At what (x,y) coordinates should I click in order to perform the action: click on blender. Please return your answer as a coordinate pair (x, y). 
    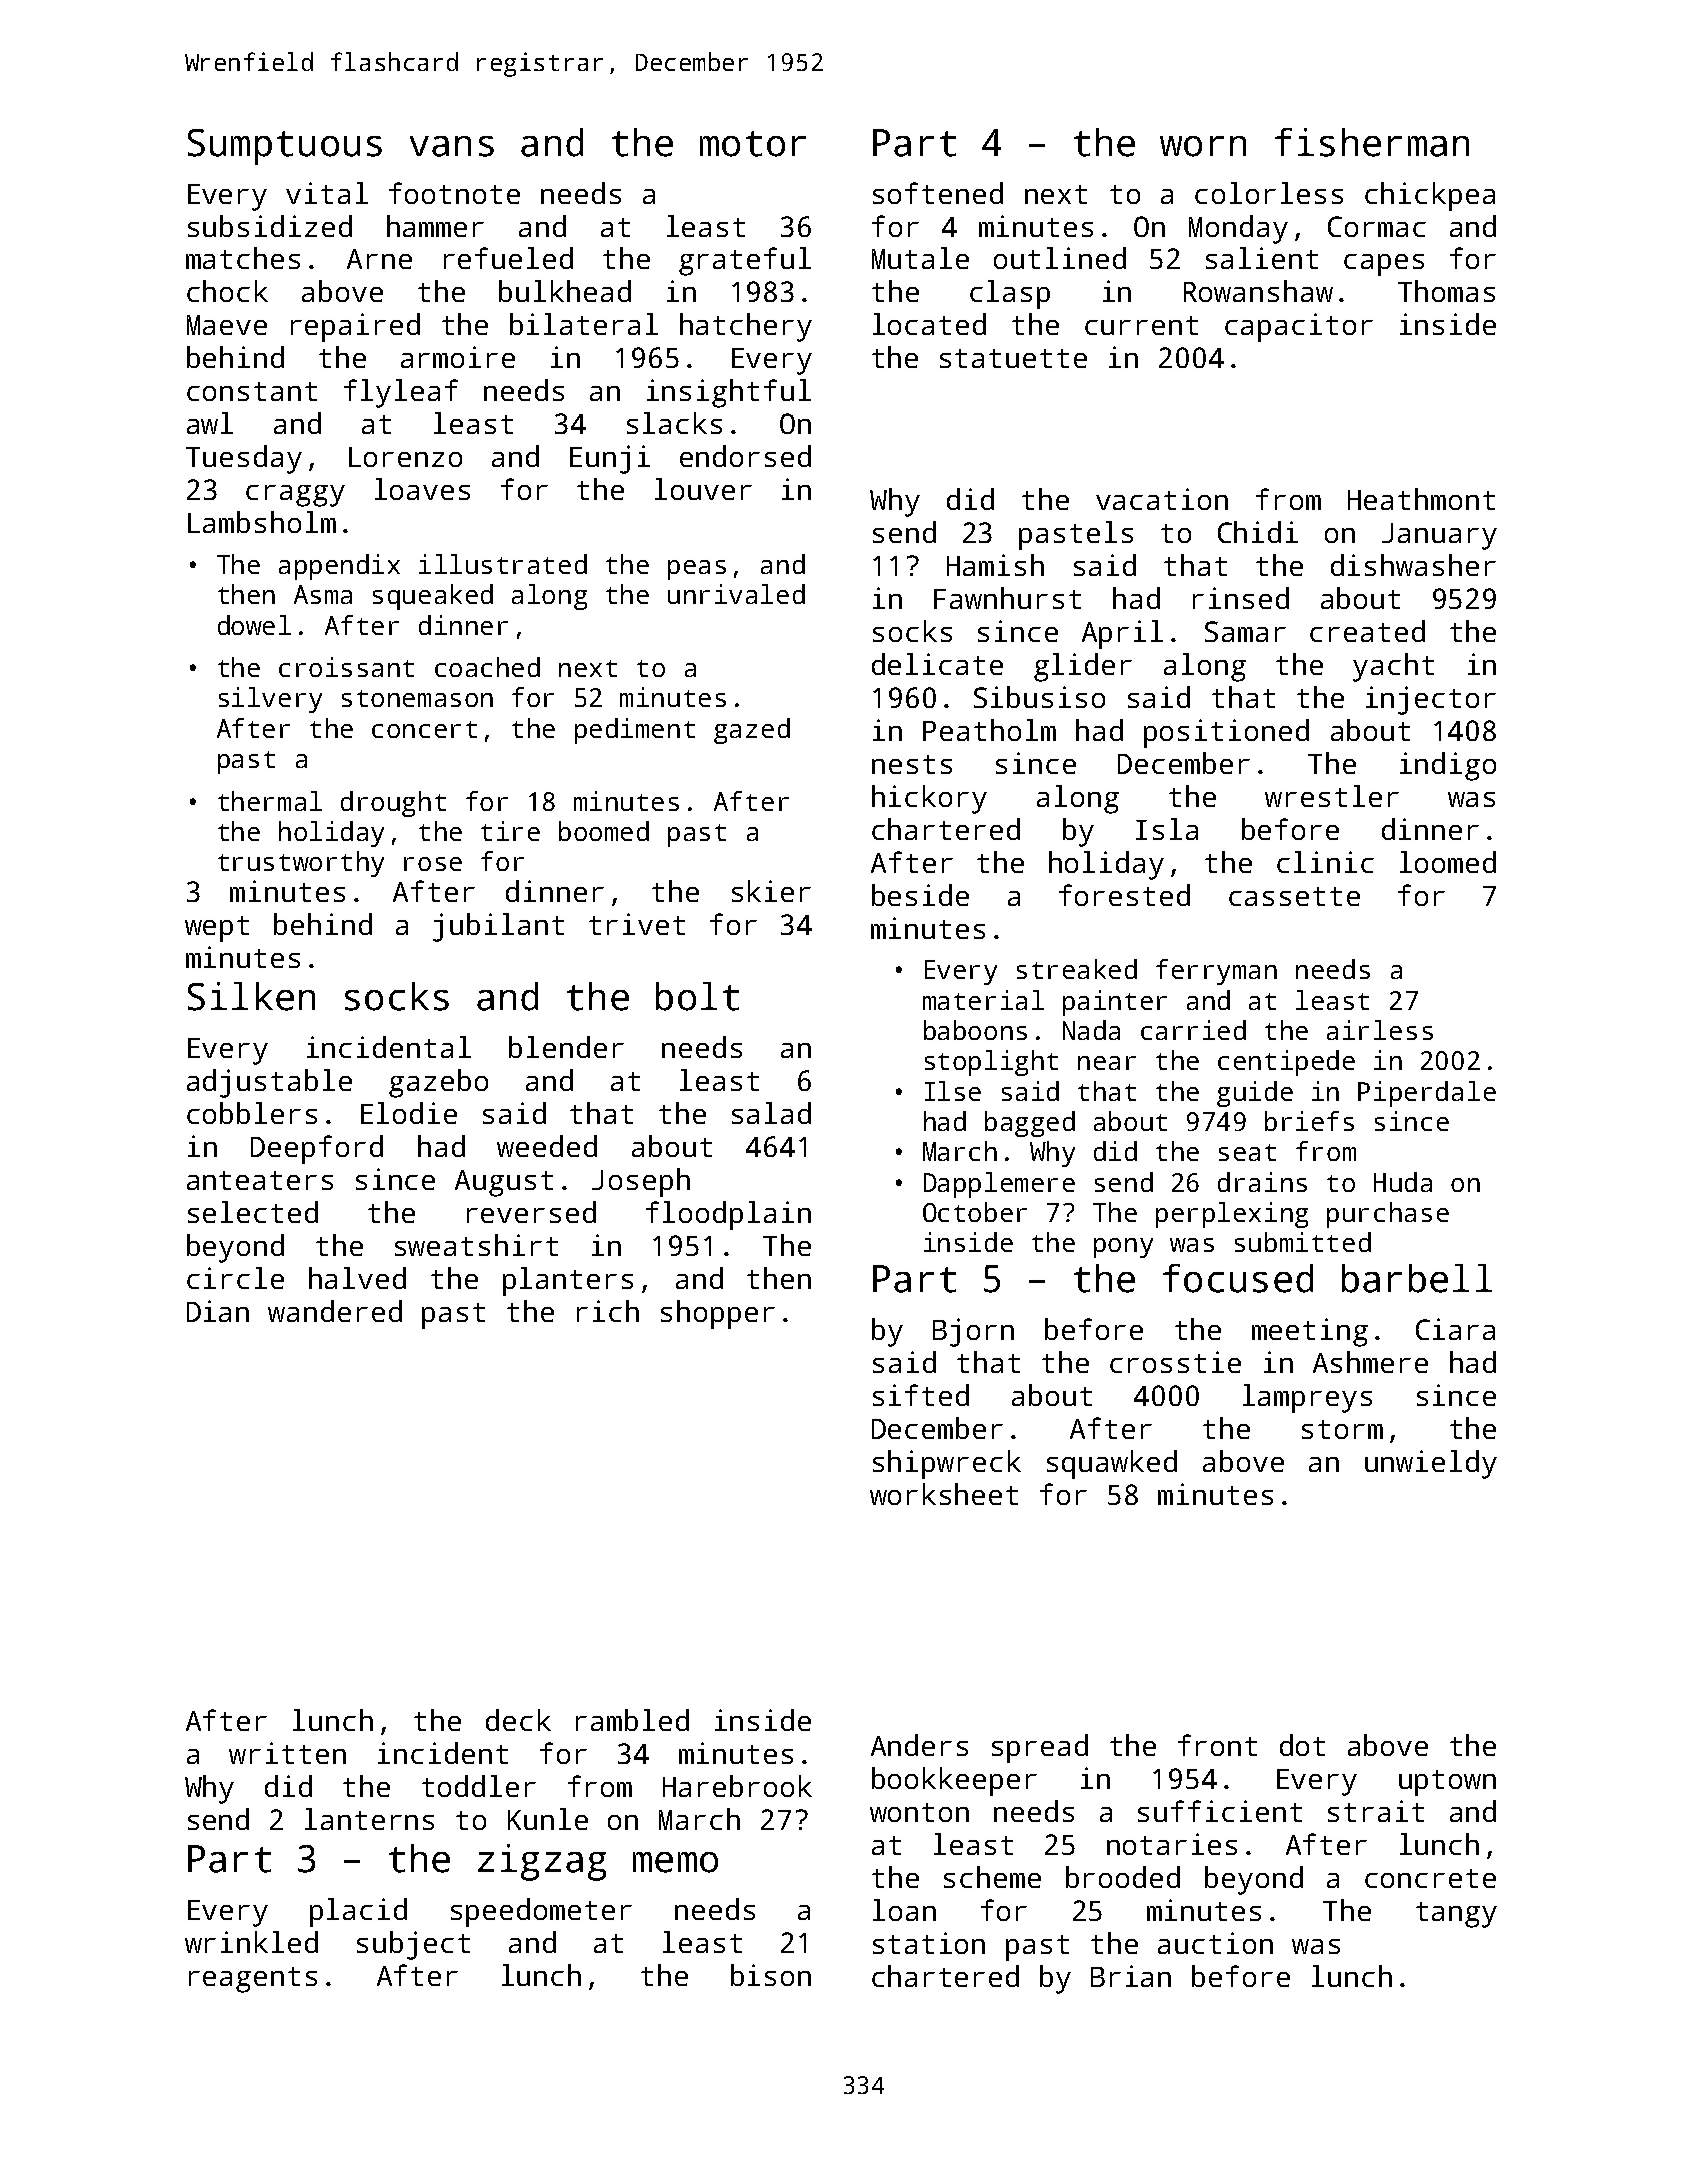
    Looking at the image, I should click on (566, 1047).
